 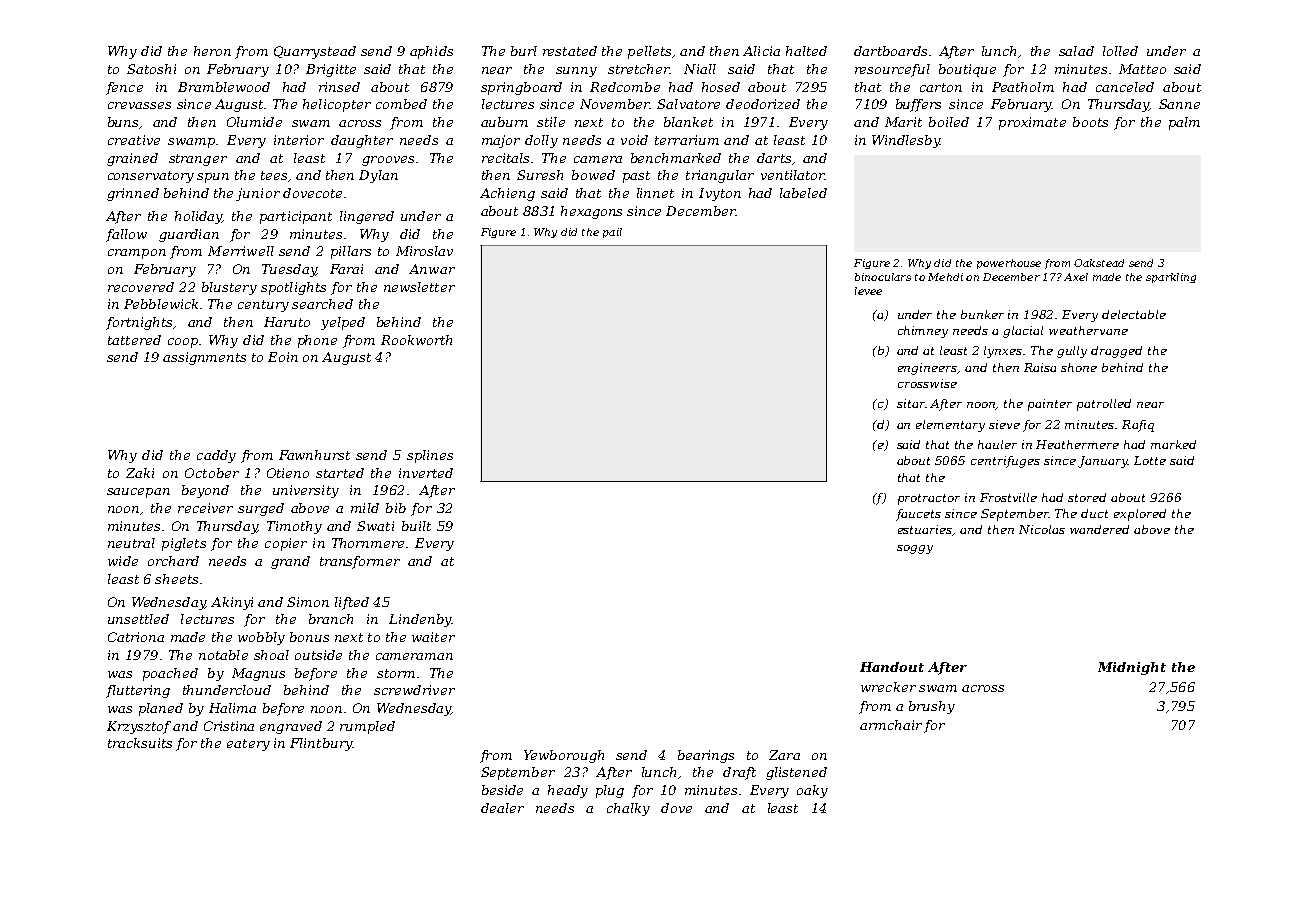 I want to click on faucets, so click(x=918, y=515).
